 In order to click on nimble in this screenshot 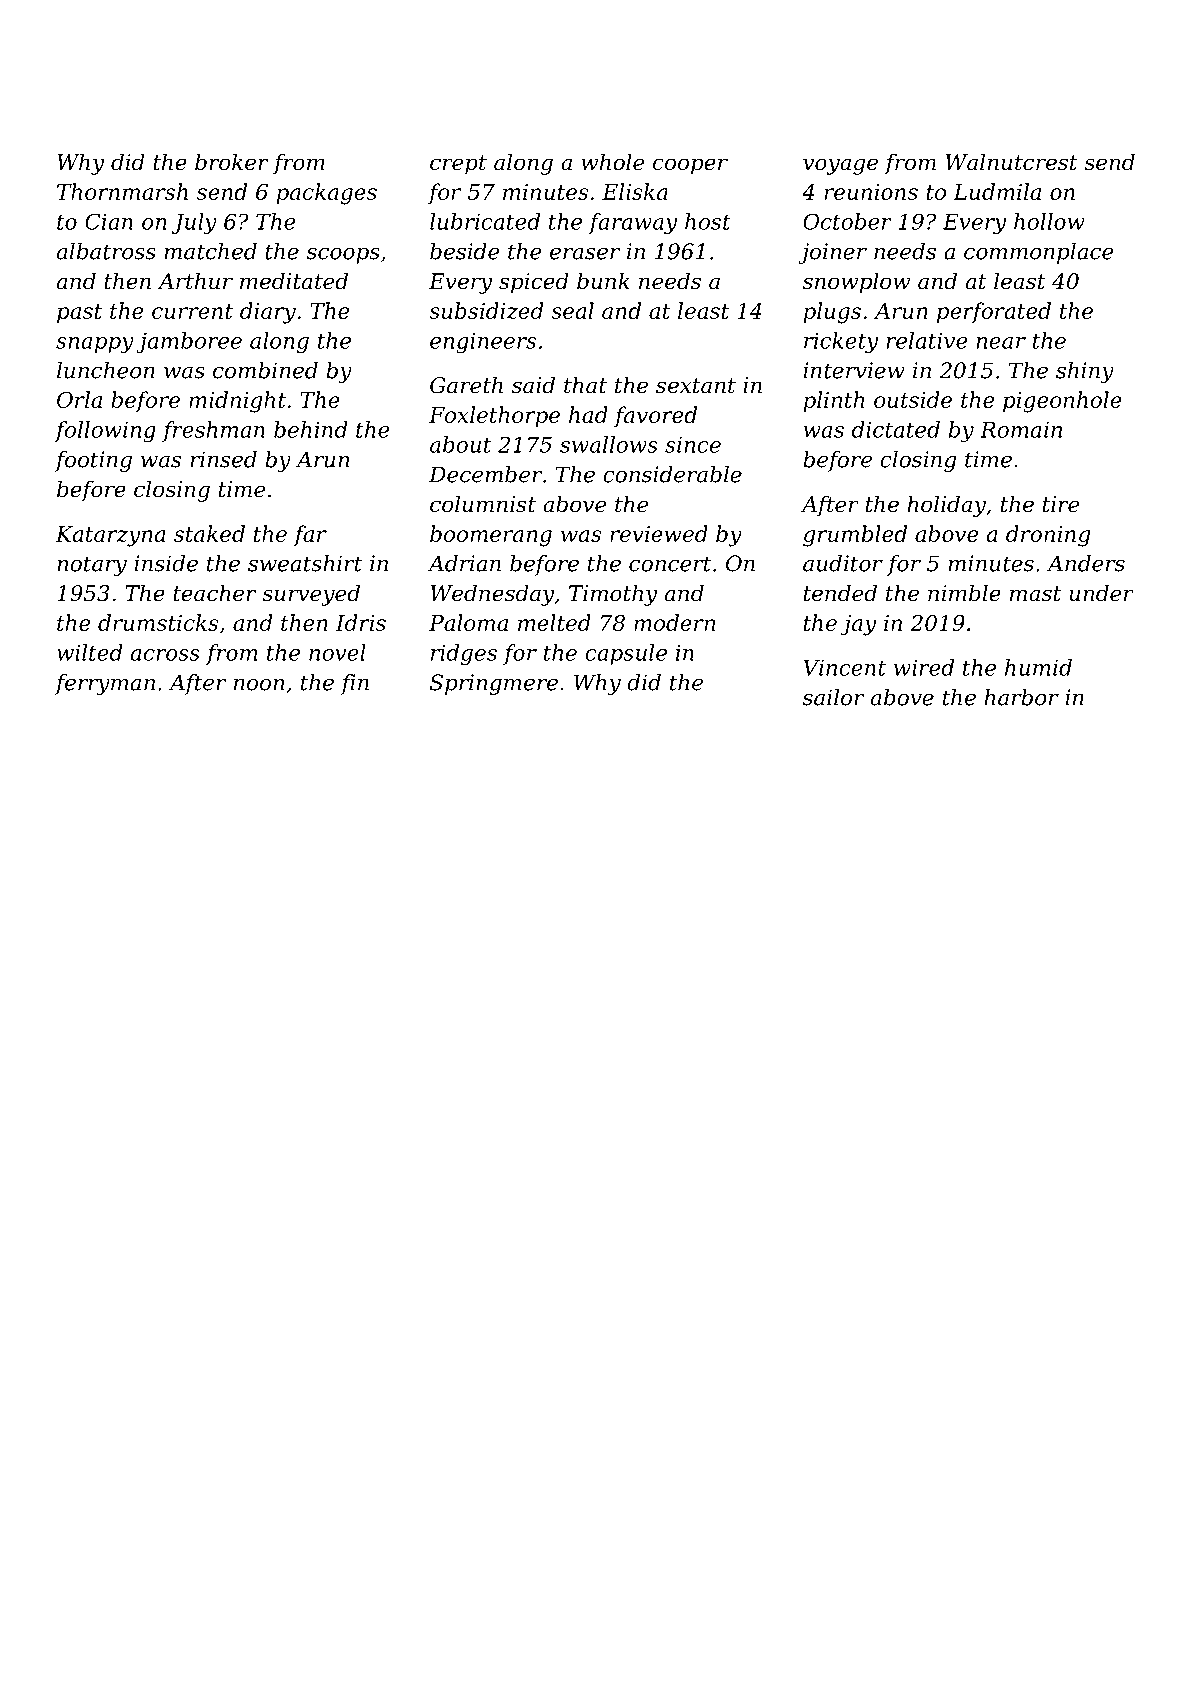, I will do `click(964, 593)`.
